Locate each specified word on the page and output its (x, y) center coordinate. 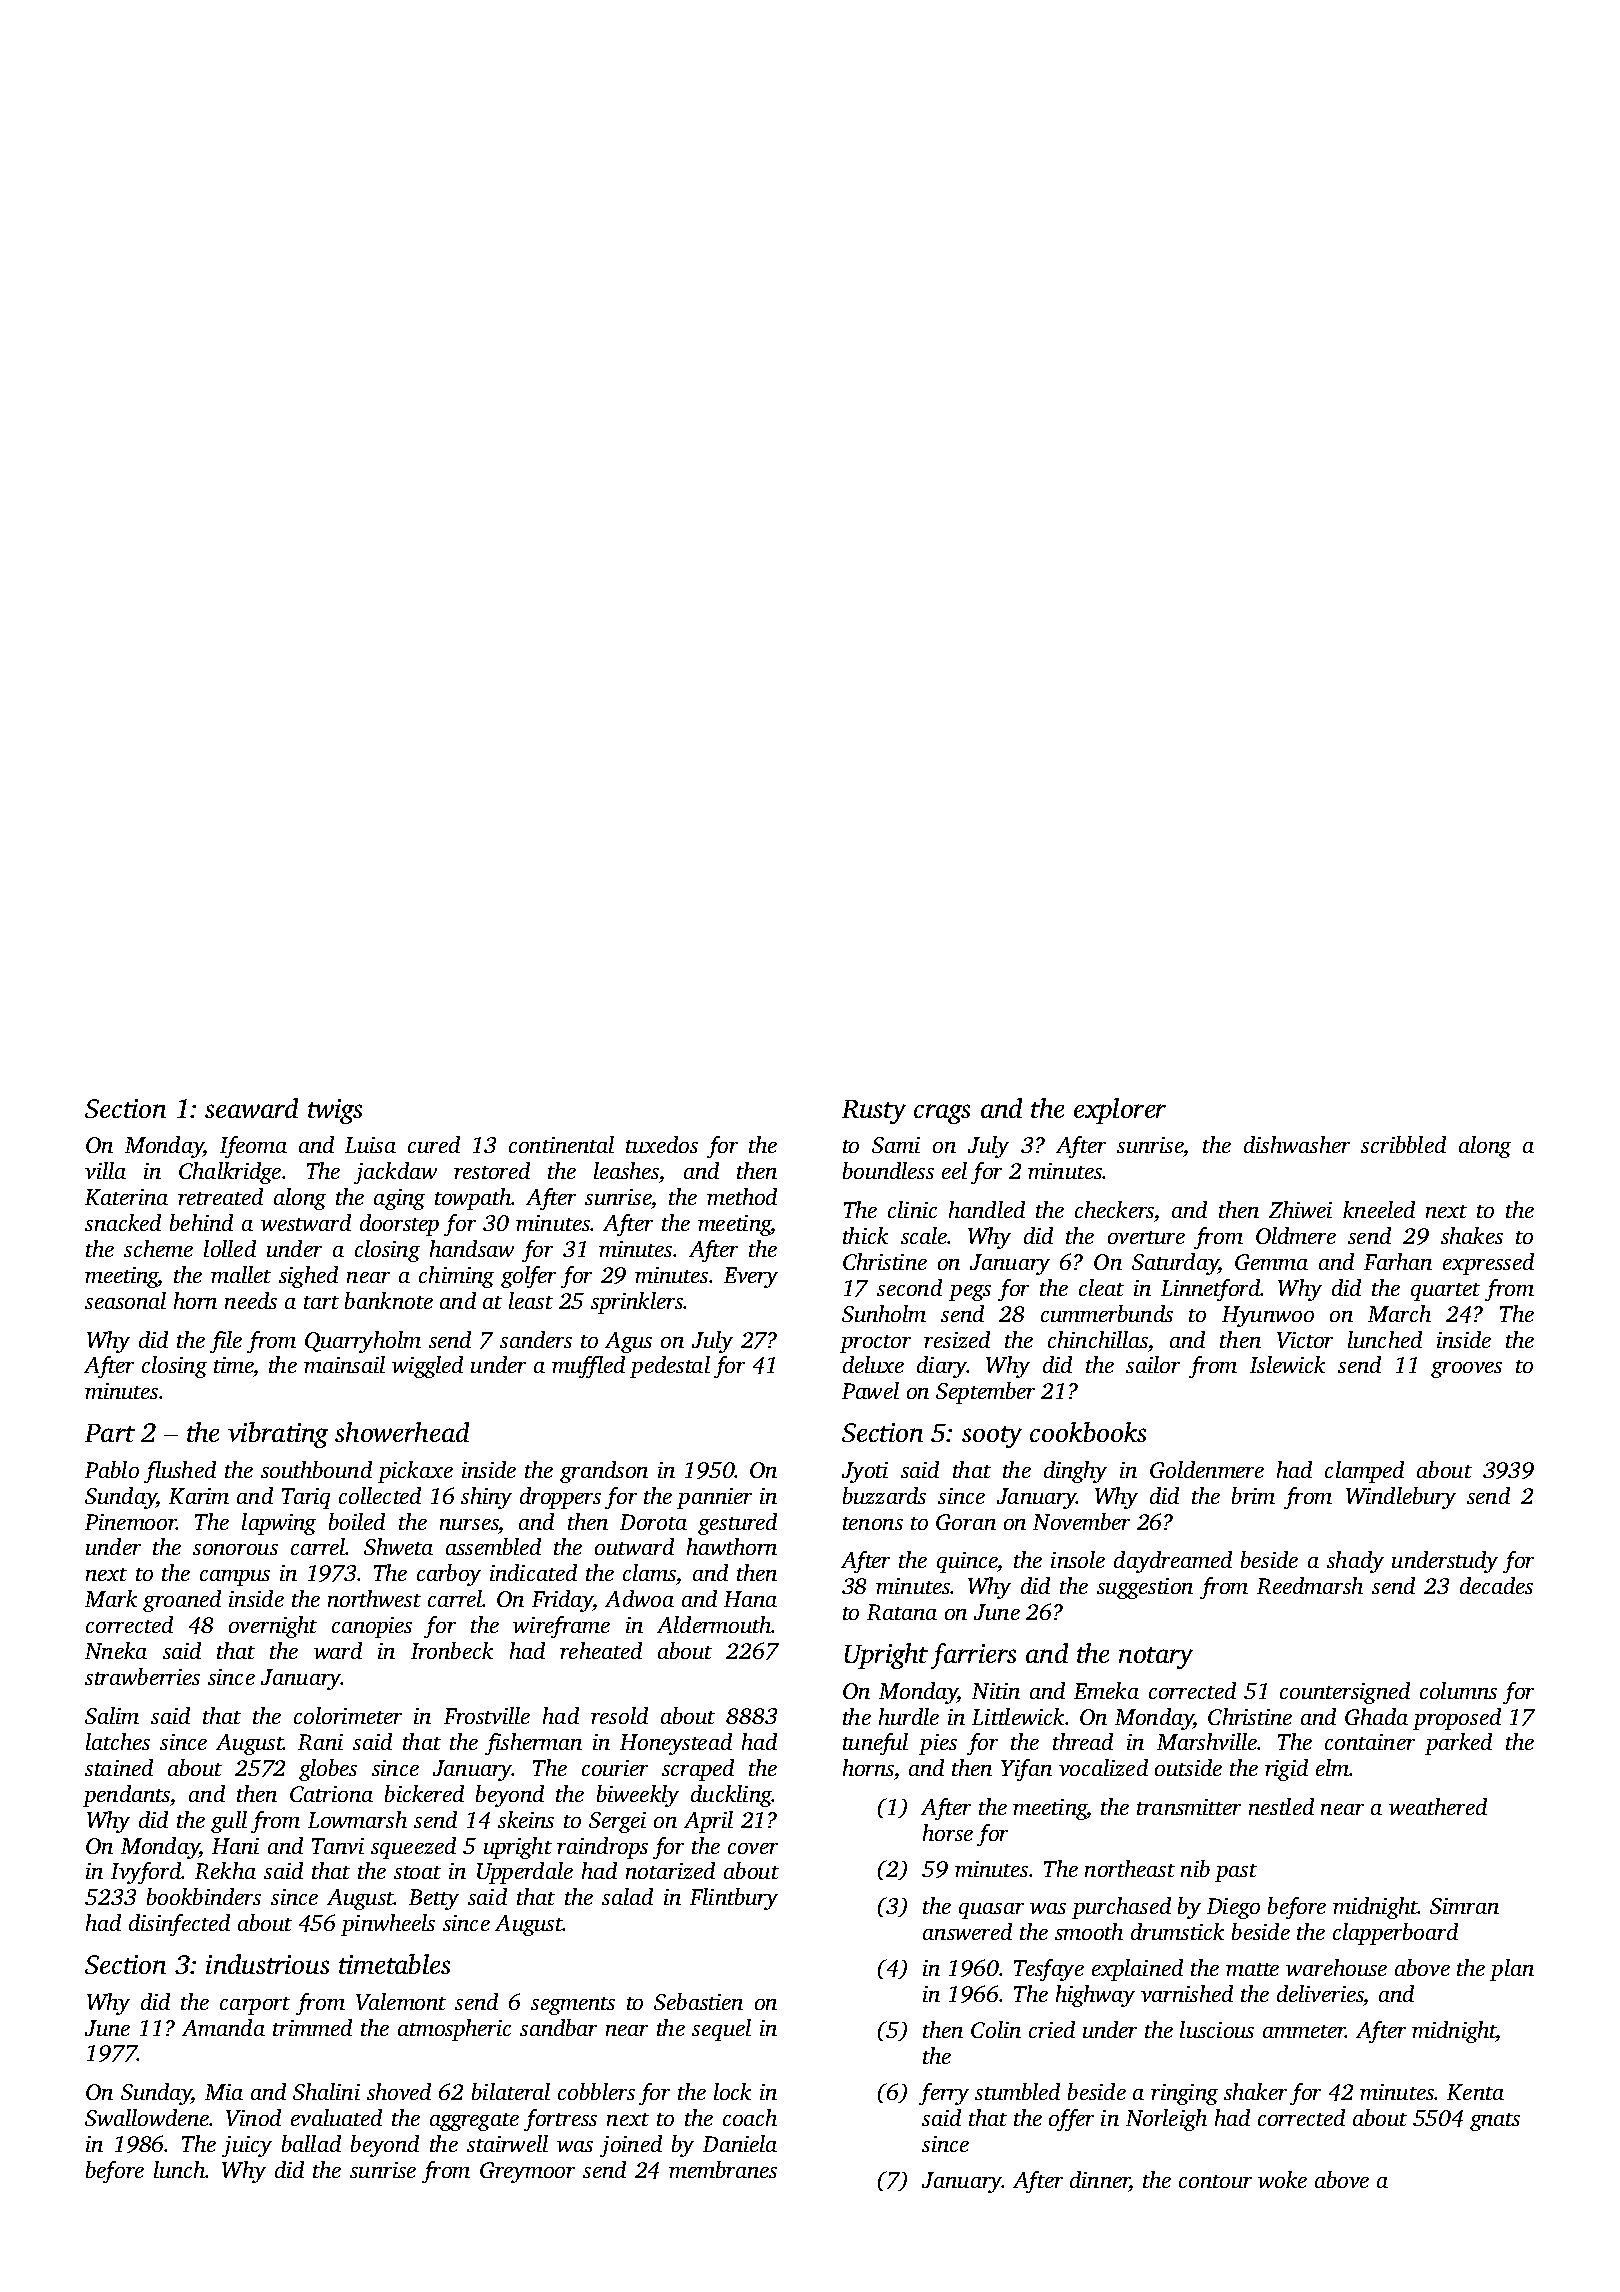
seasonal (125, 1300)
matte (1252, 1969)
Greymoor (527, 2172)
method (742, 1196)
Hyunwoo (1268, 1316)
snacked (123, 1222)
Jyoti (865, 1472)
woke (1282, 2179)
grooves (1466, 1370)
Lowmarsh (357, 1819)
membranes (723, 2169)
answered (967, 1931)
